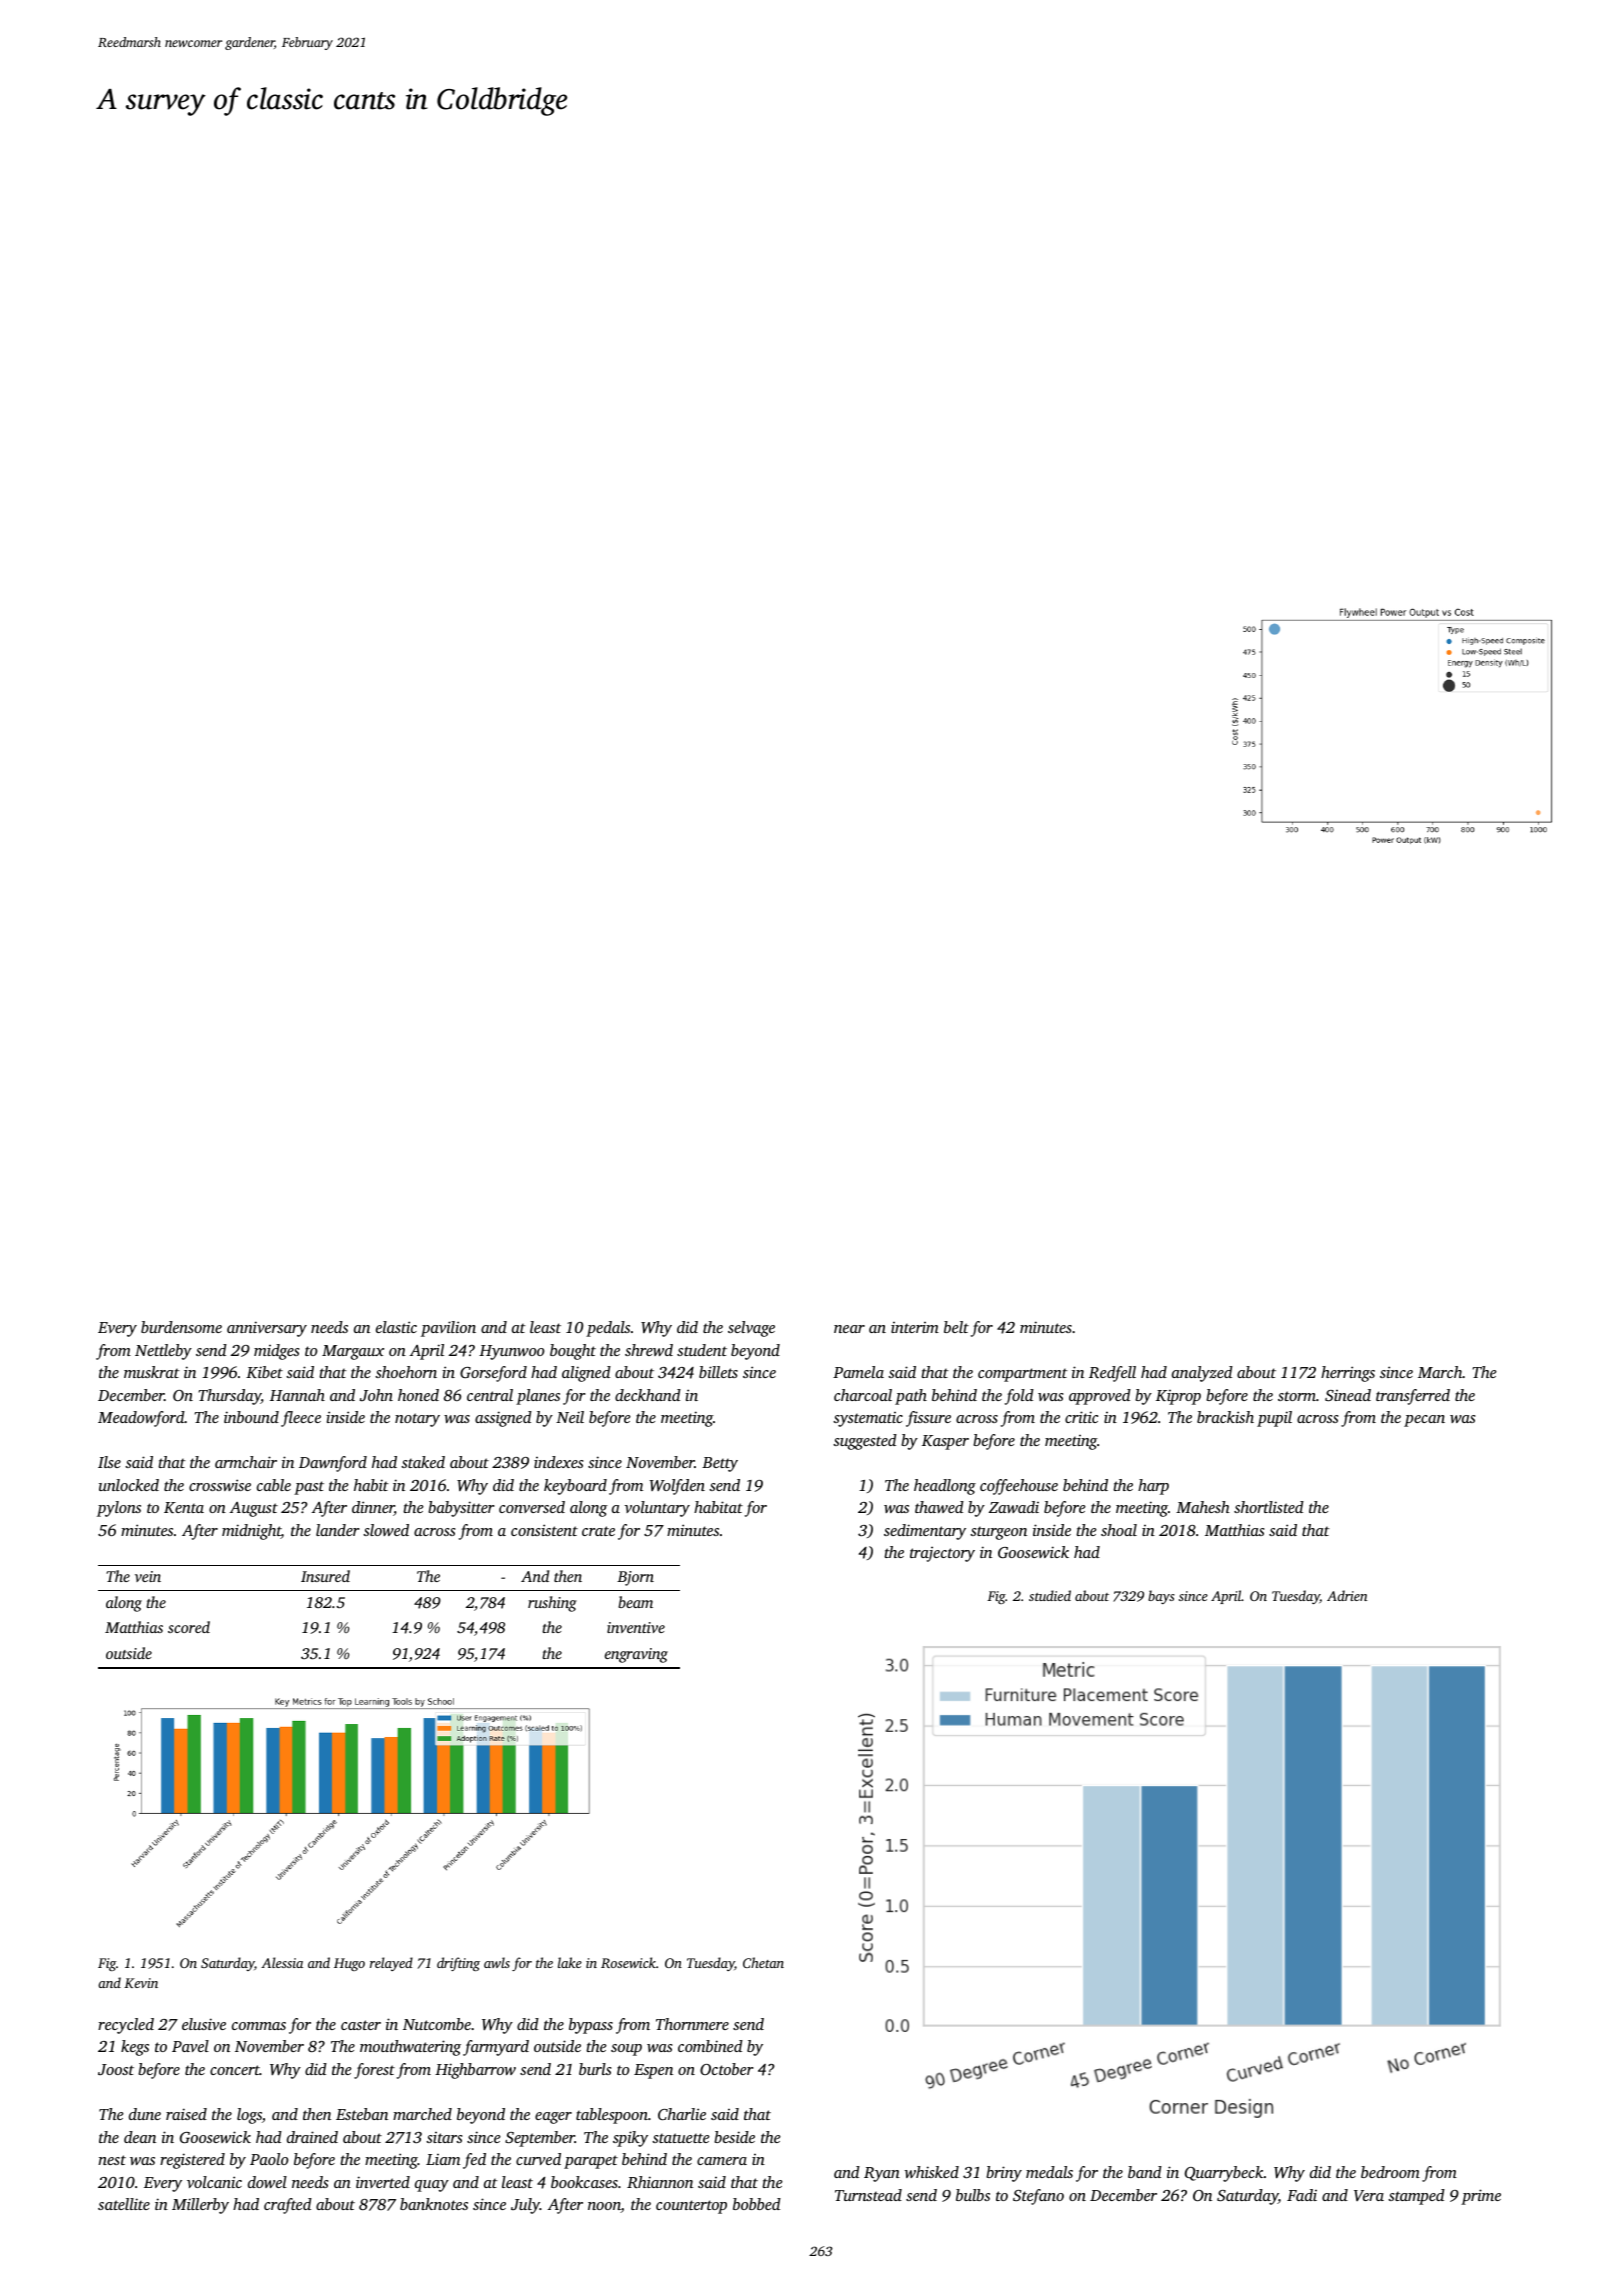 The width and height of the page is (1620, 2292). I want to click on Rosewick, so click(628, 1962).
